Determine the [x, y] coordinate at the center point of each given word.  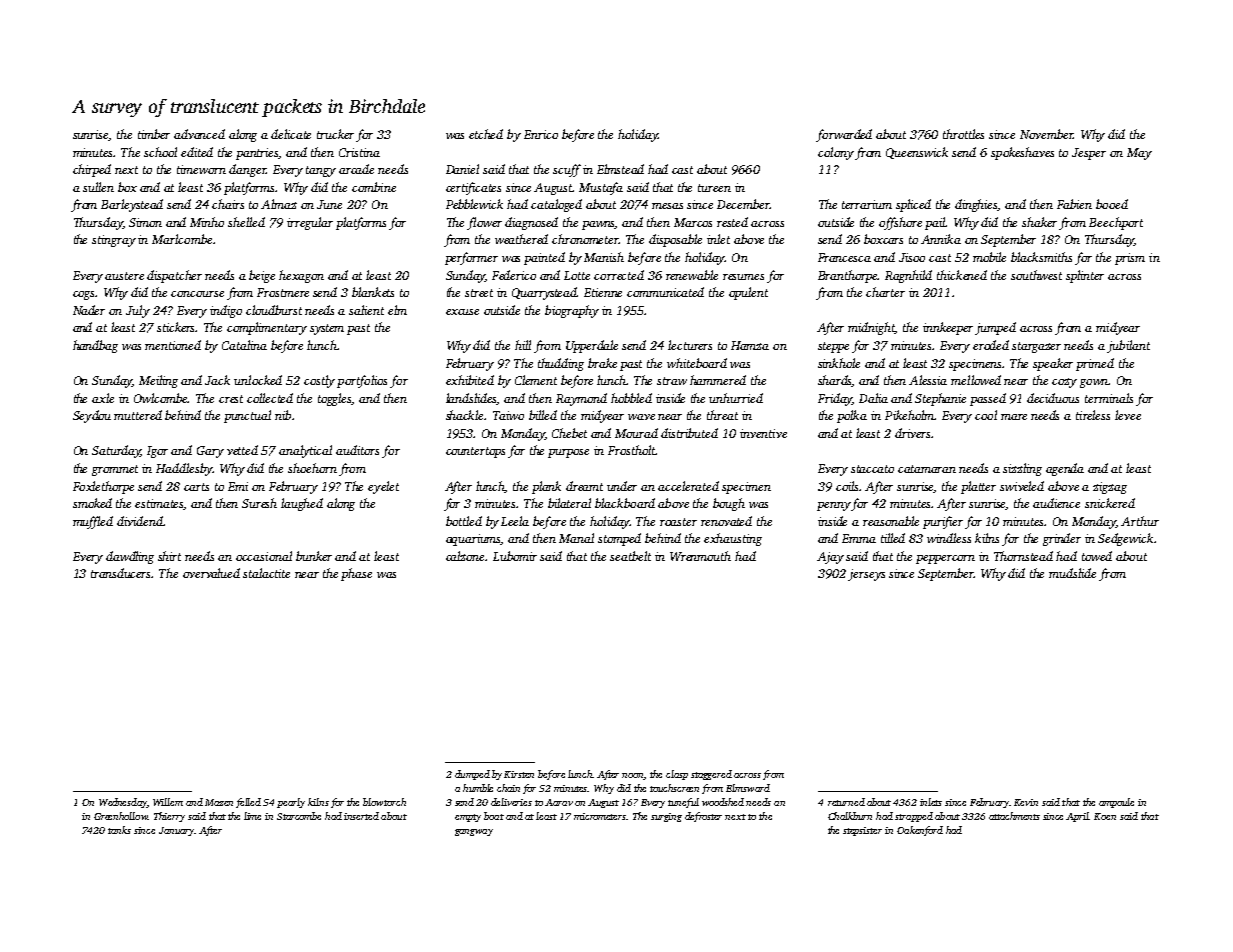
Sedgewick [1125, 539]
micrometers [600, 816]
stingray [114, 241]
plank [546, 487]
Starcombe [299, 816]
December [743, 204]
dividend [140, 521]
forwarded [844, 135]
